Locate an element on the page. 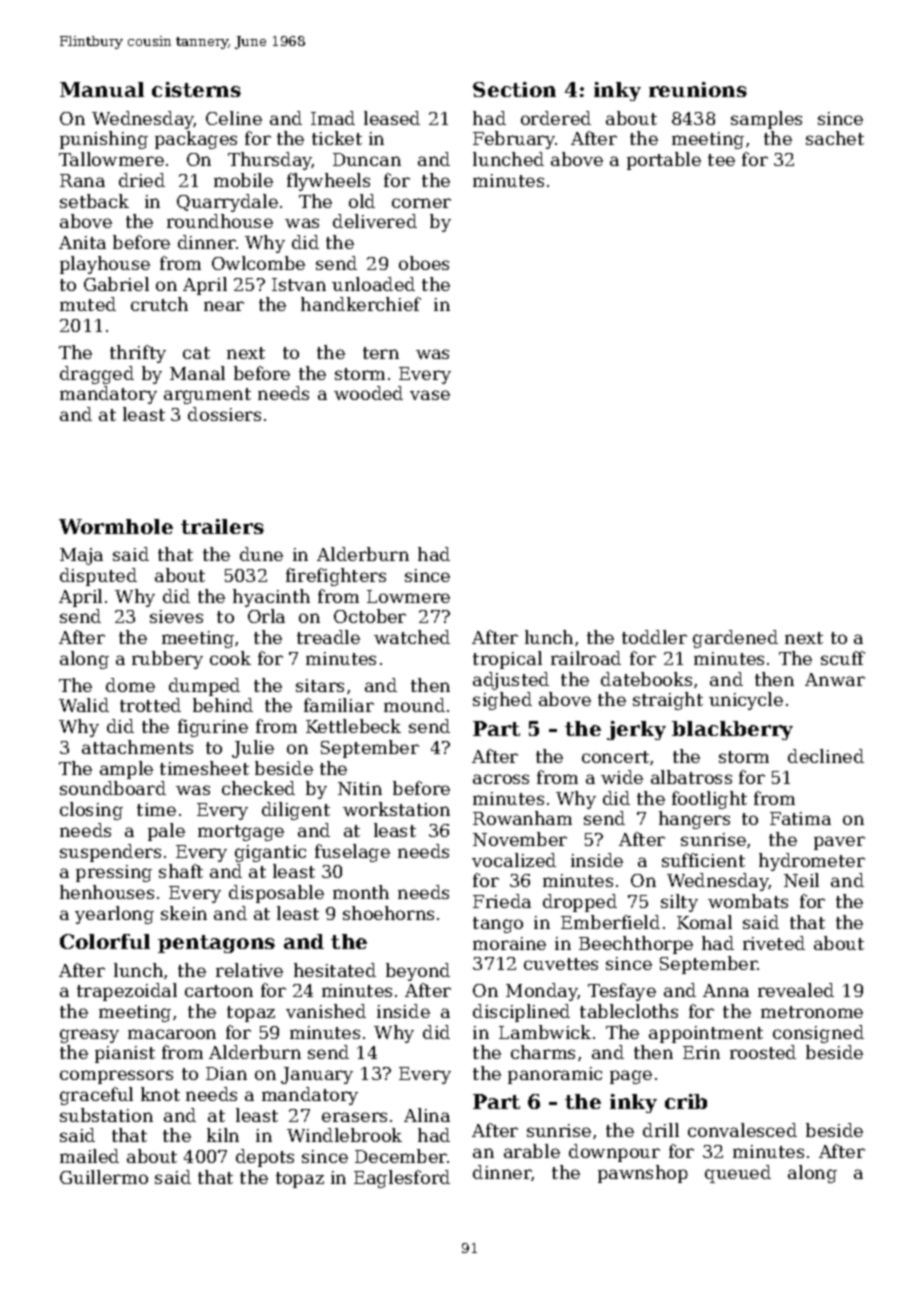  sachet is located at coordinates (835, 138).
